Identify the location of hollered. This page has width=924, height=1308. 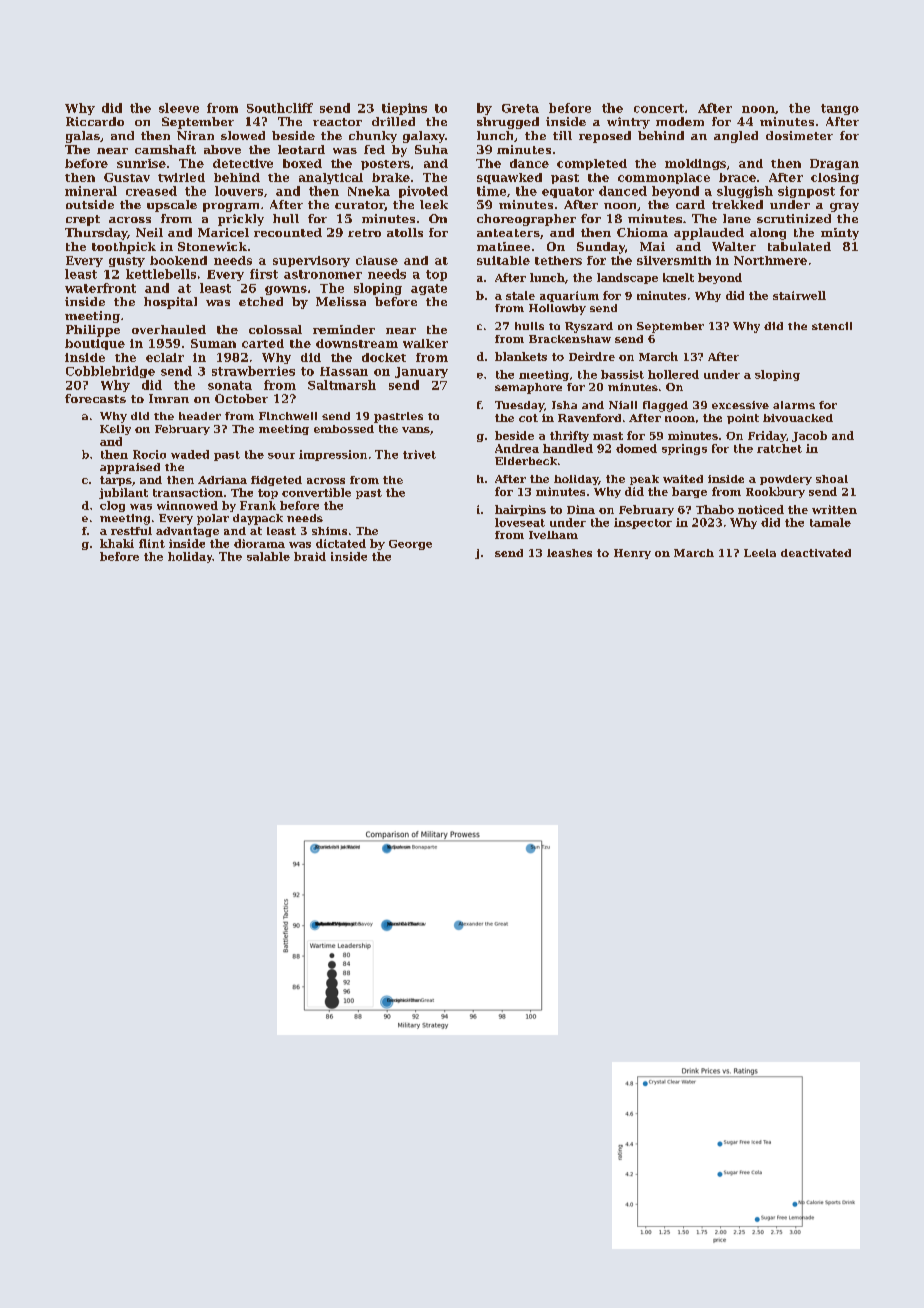
(673, 374).
